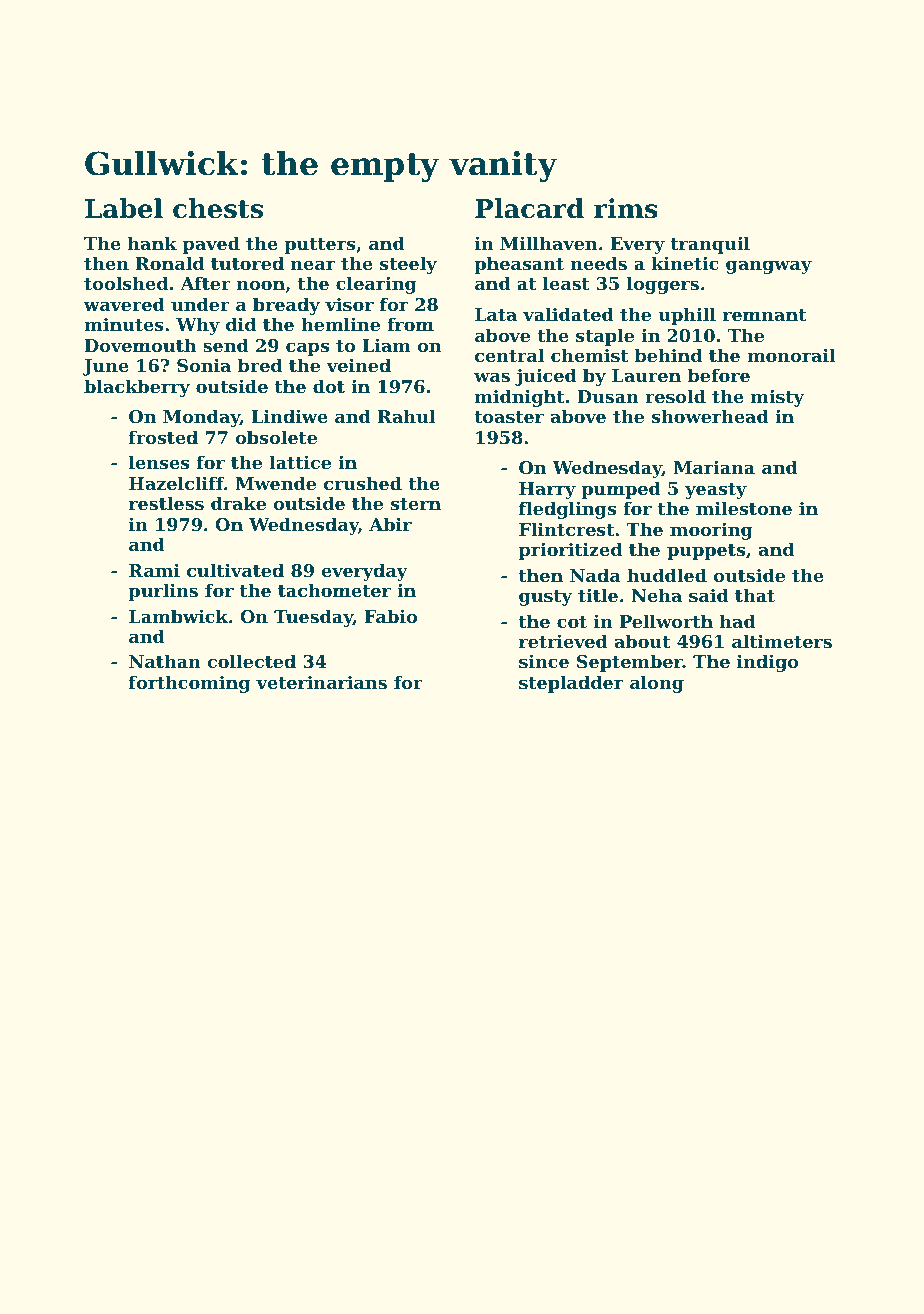  Describe the element at coordinates (608, 396) in the screenshot. I see `Dusan` at that location.
